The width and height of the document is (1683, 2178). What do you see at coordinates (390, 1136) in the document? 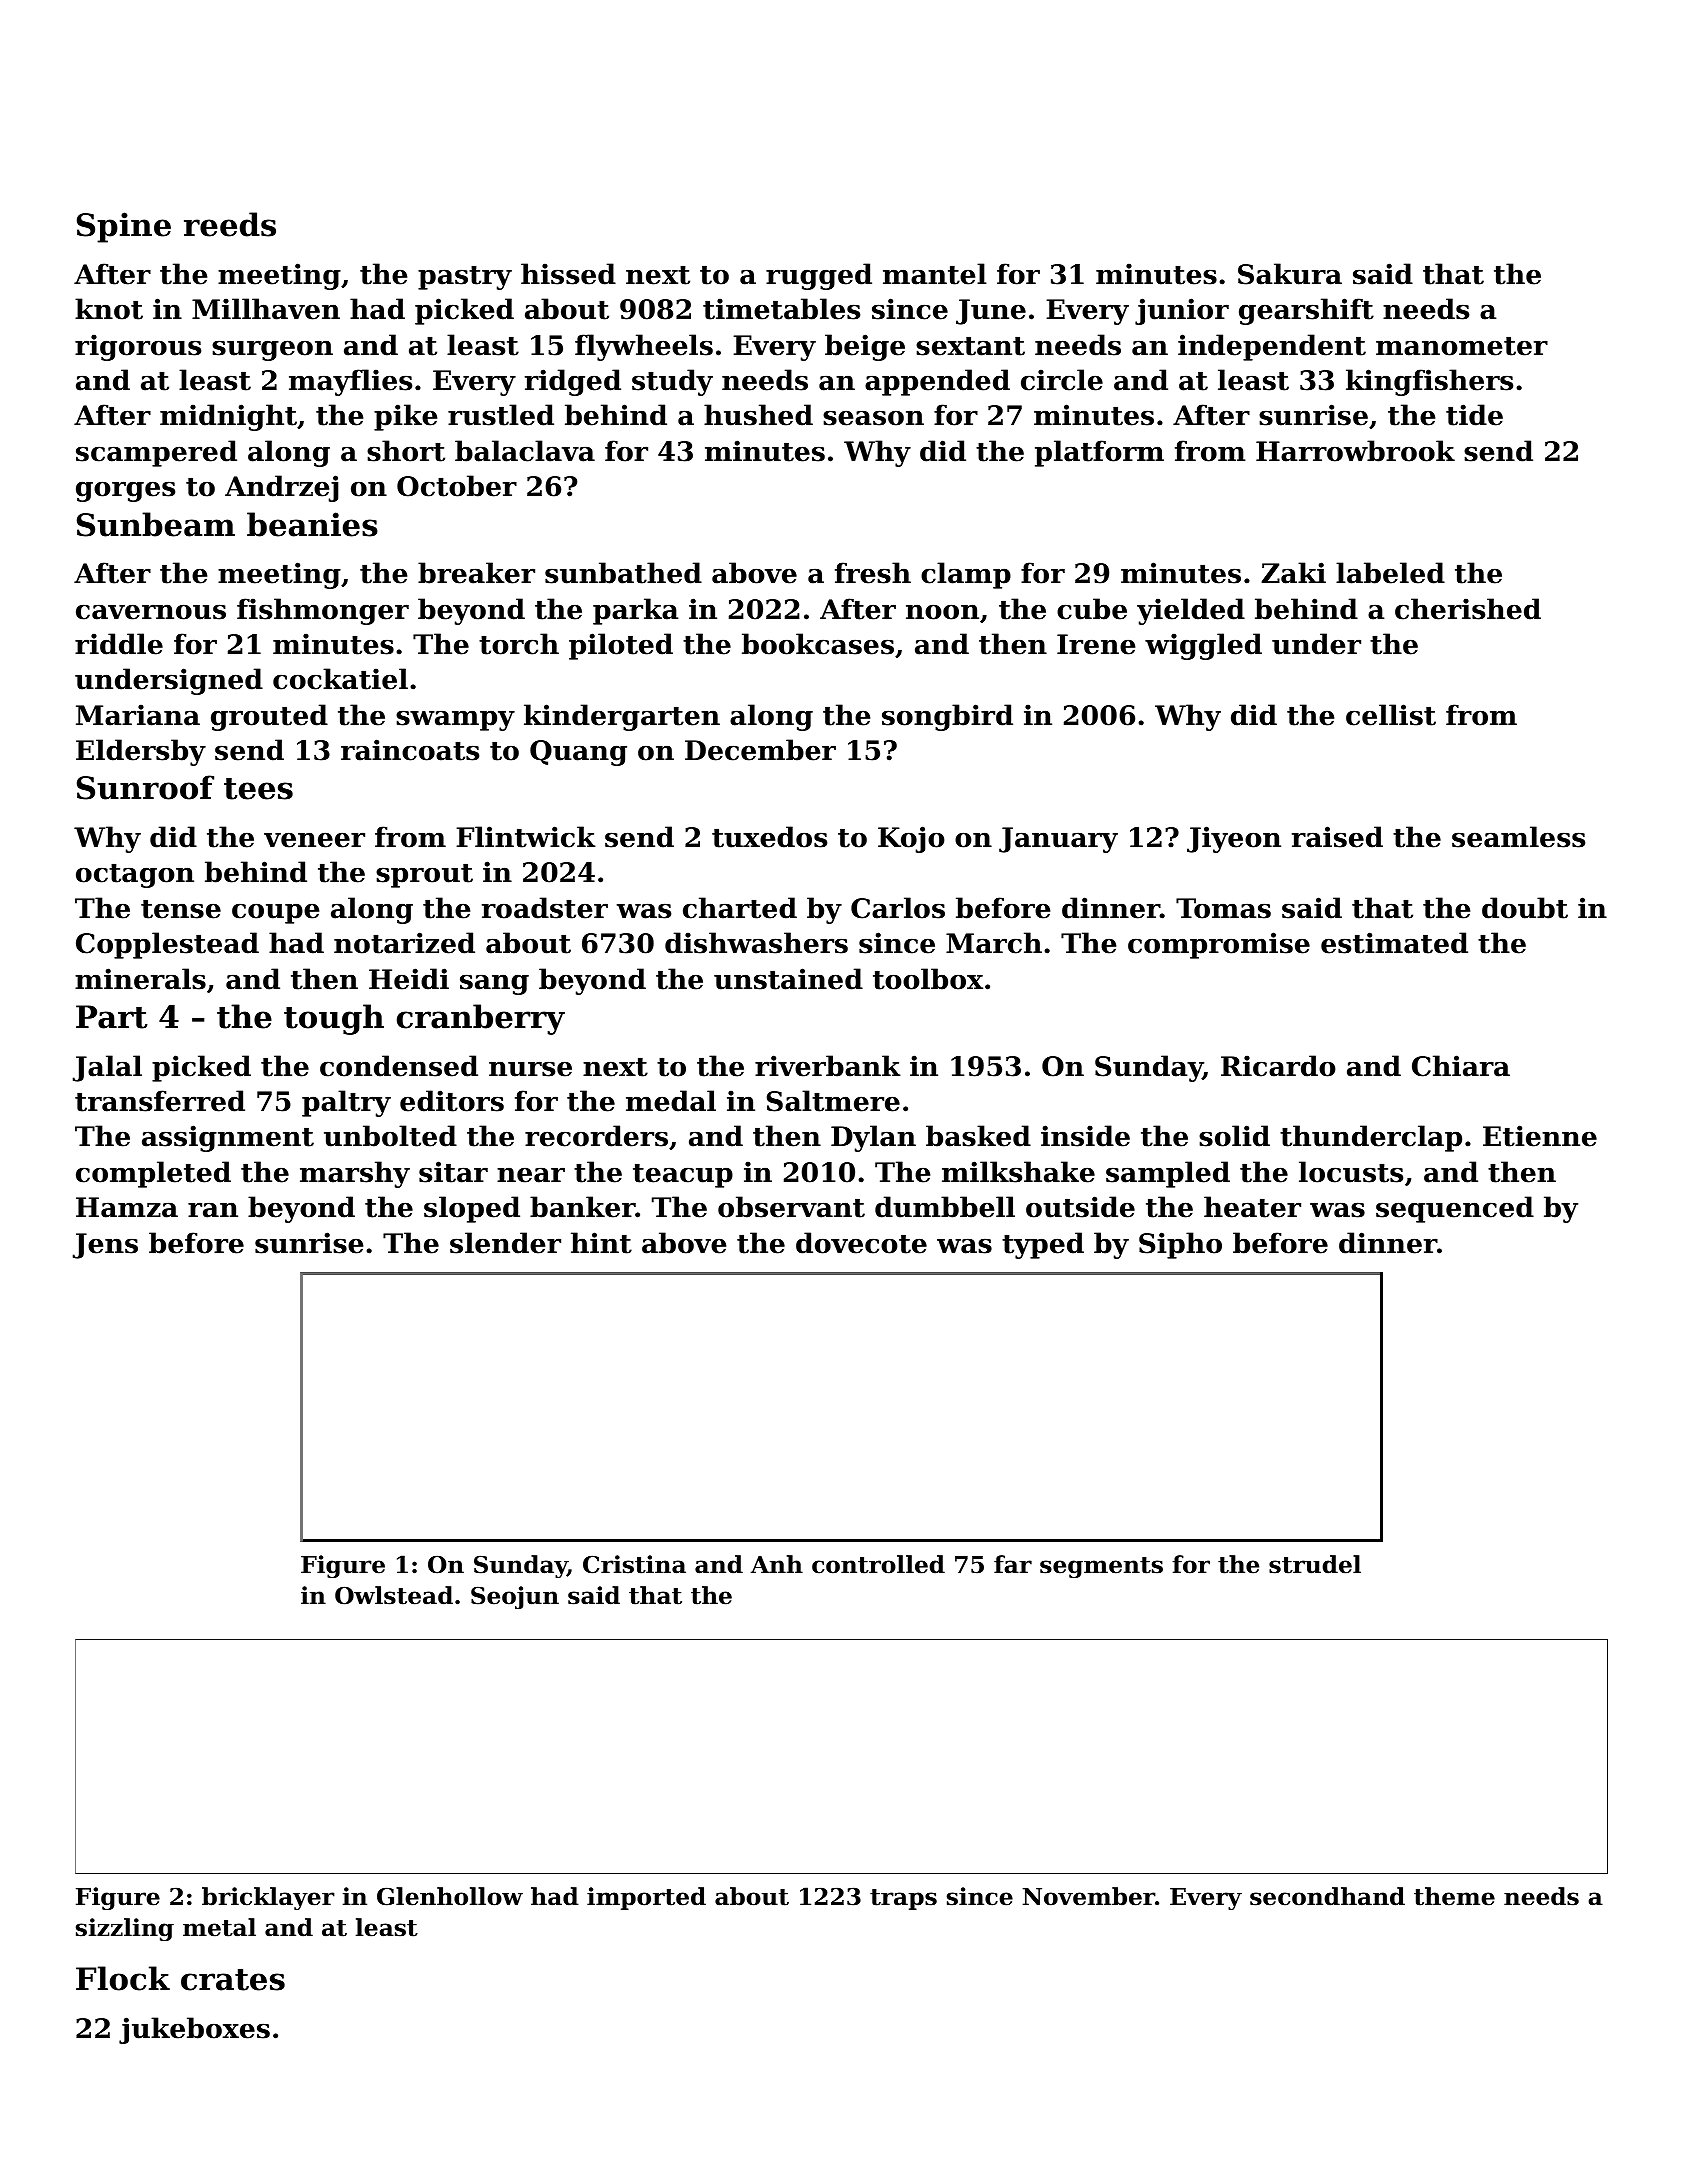
I see `unbolted` at bounding box center [390, 1136].
